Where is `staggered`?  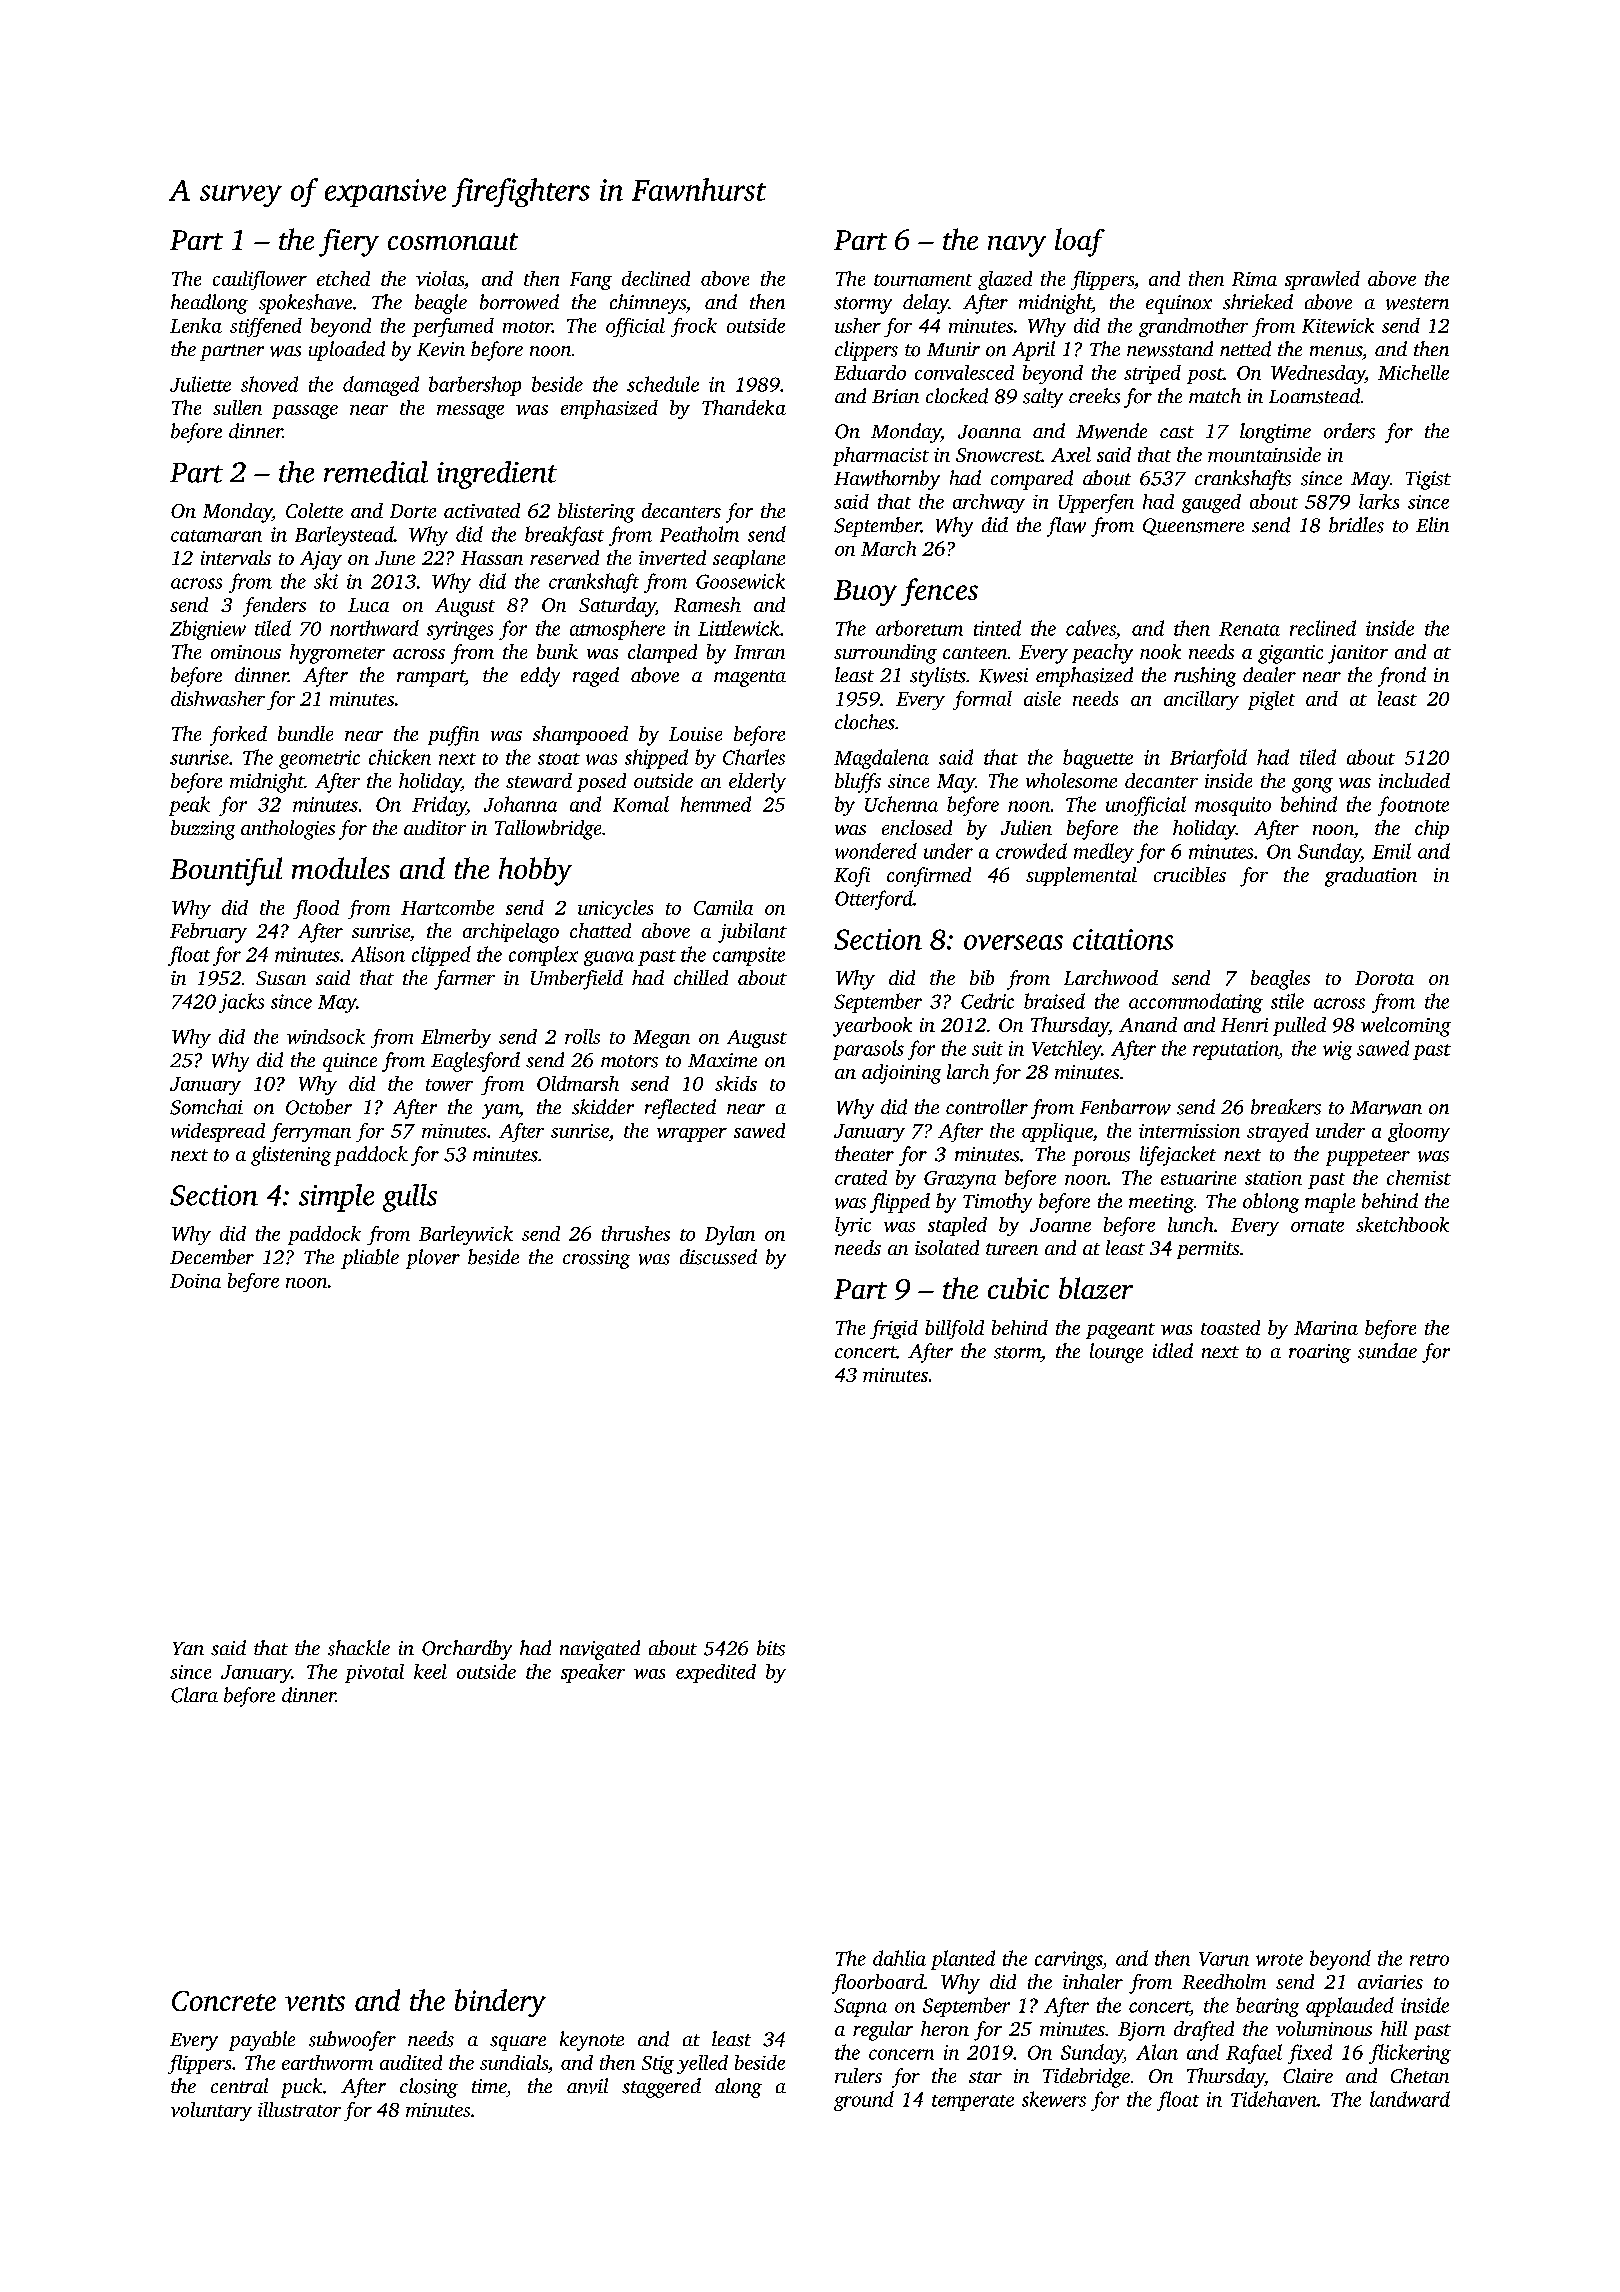
staggered is located at coordinates (661, 2088).
